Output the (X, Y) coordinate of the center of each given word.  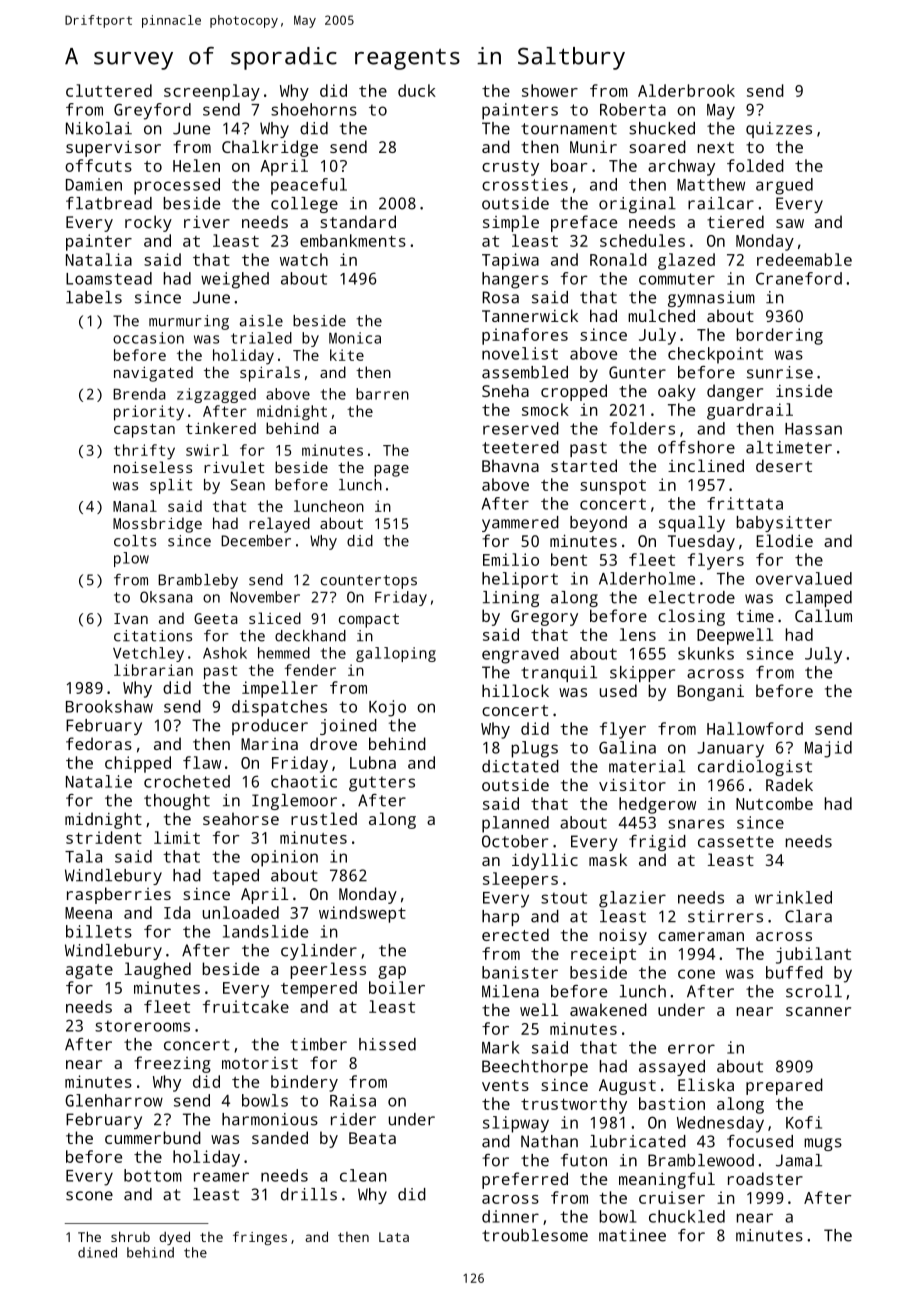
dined (97, 1252)
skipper (642, 674)
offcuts (98, 165)
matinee (632, 1235)
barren (382, 394)
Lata (394, 1237)
